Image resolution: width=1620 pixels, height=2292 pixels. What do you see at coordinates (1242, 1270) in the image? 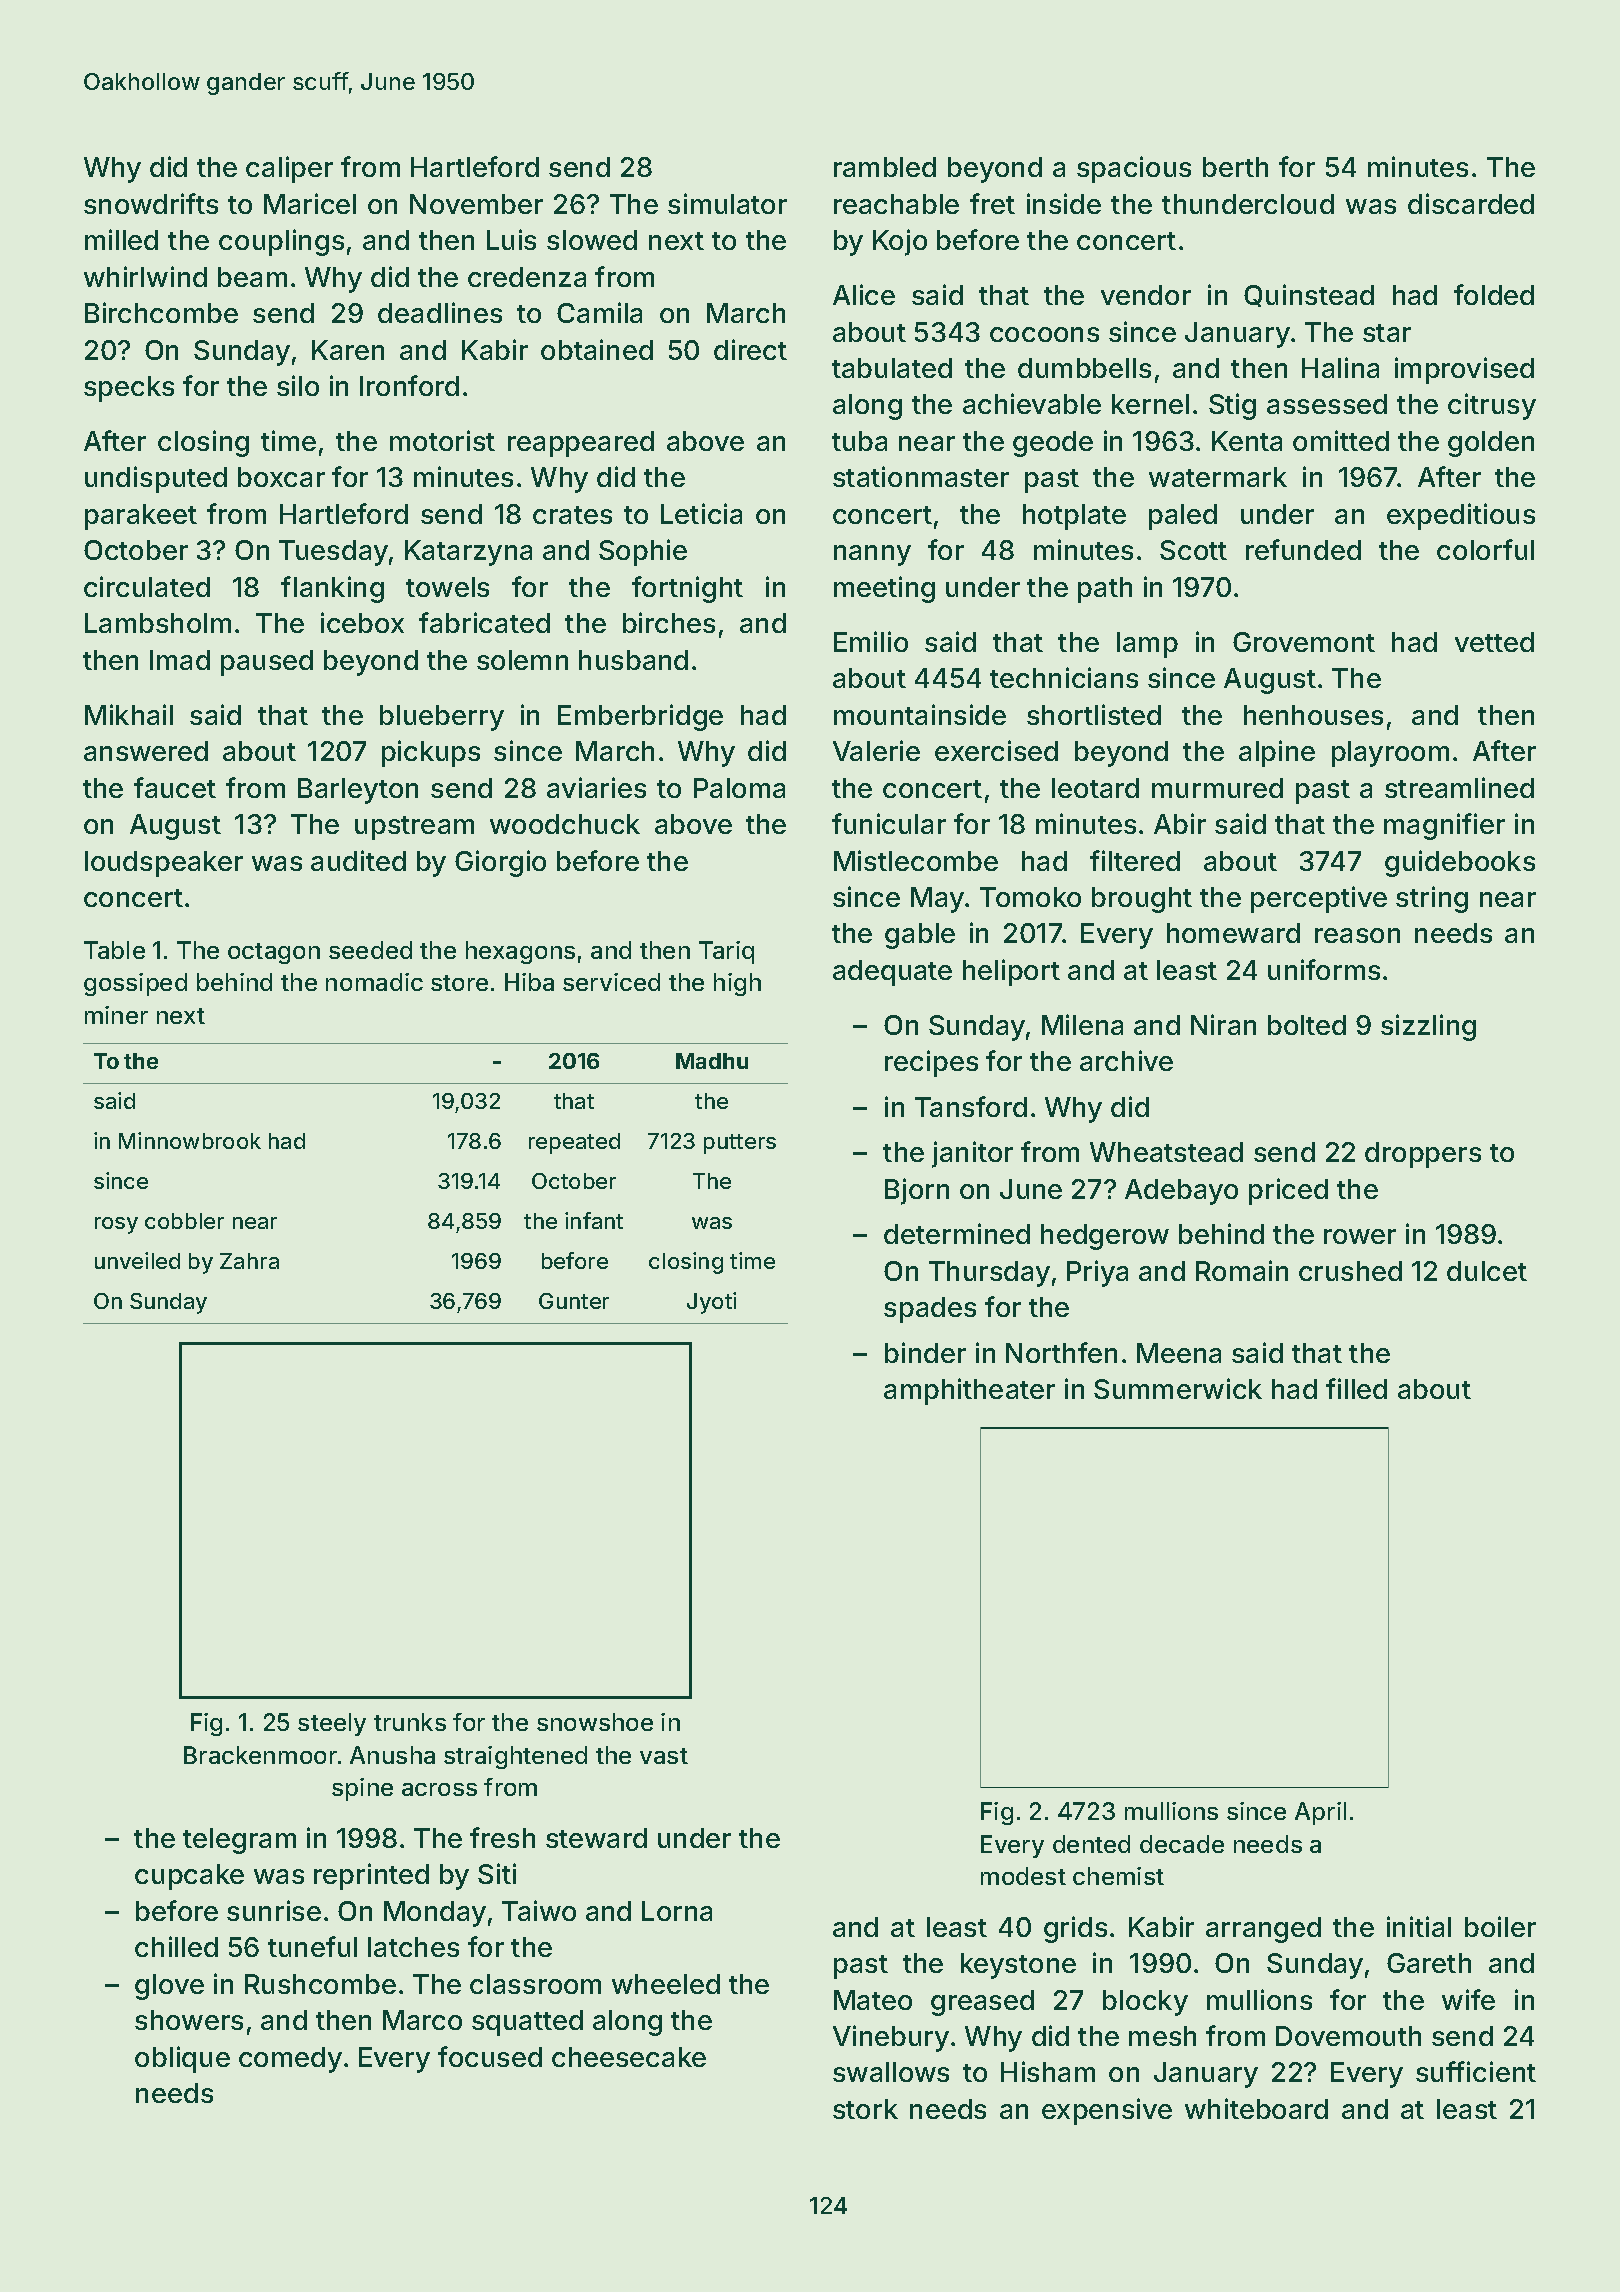
I see `Romain` at bounding box center [1242, 1270].
